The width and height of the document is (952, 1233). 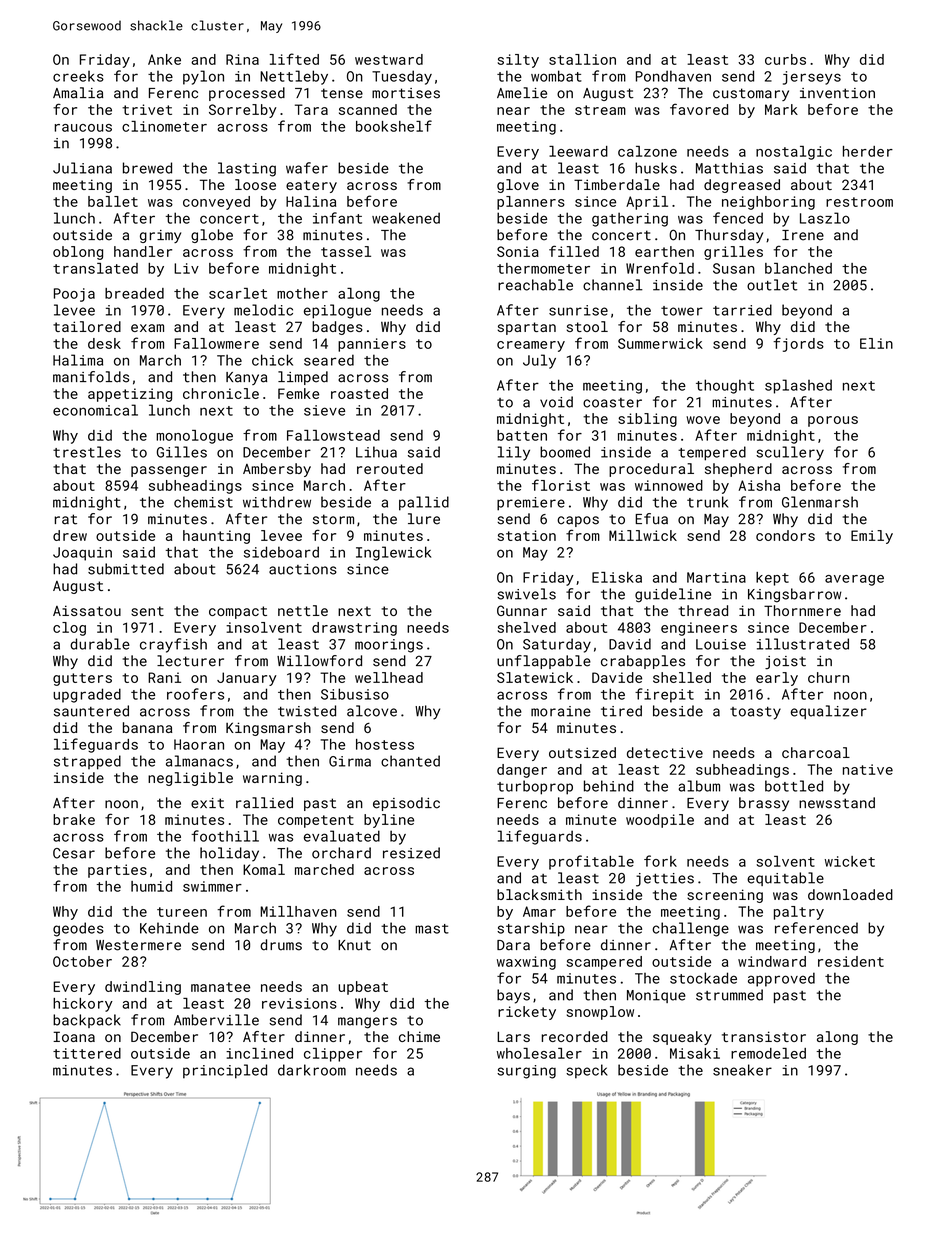 What do you see at coordinates (242, 59) in the document?
I see `Rina` at bounding box center [242, 59].
